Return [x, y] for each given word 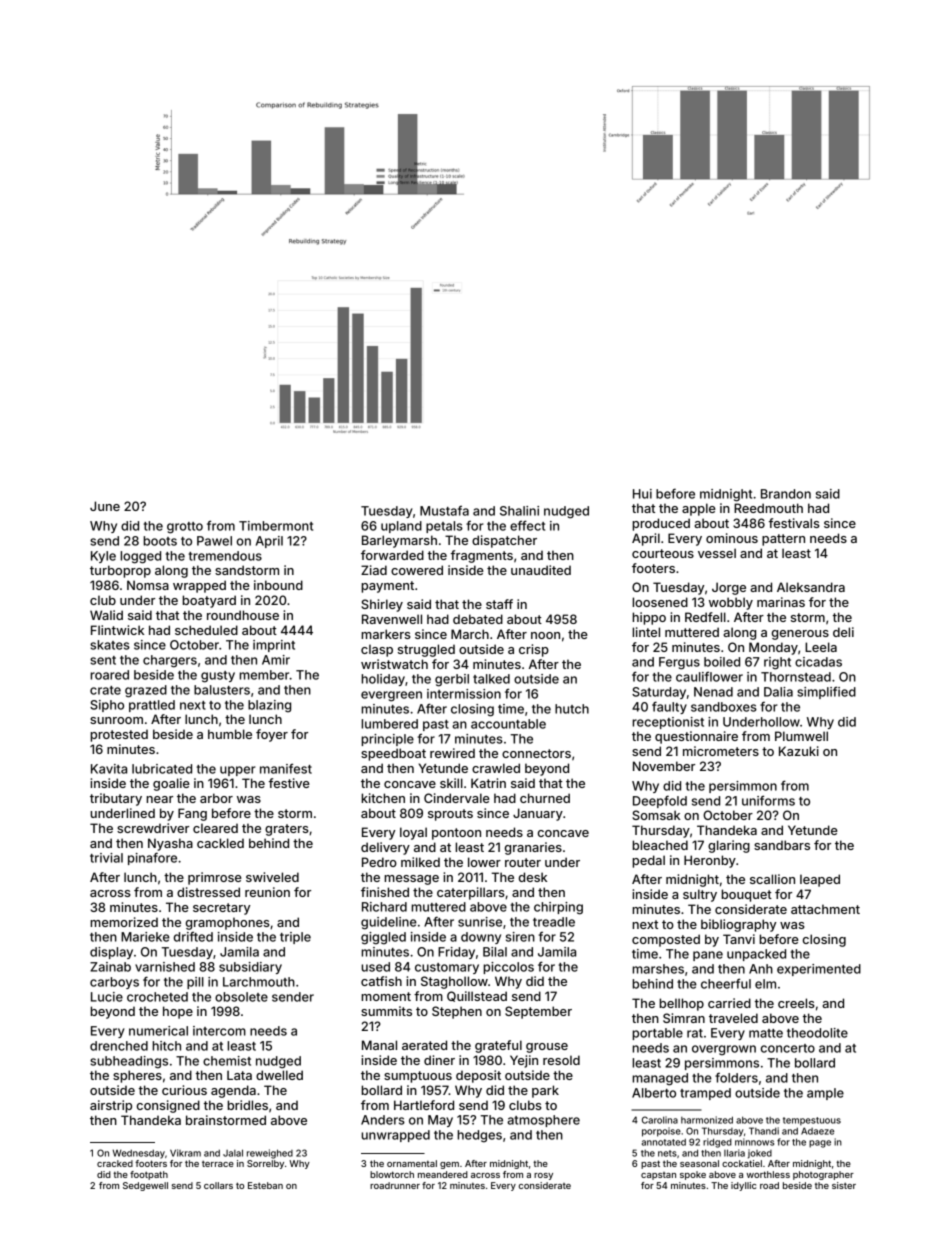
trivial [106, 858]
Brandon [786, 494]
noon [545, 635]
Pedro [379, 862]
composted [666, 940]
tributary [116, 799]
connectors [536, 753]
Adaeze [817, 1131]
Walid [106, 615]
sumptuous [418, 1077]
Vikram [185, 1153]
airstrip [111, 1106]
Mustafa [444, 510]
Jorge [729, 588]
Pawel [214, 541]
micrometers [721, 751]
